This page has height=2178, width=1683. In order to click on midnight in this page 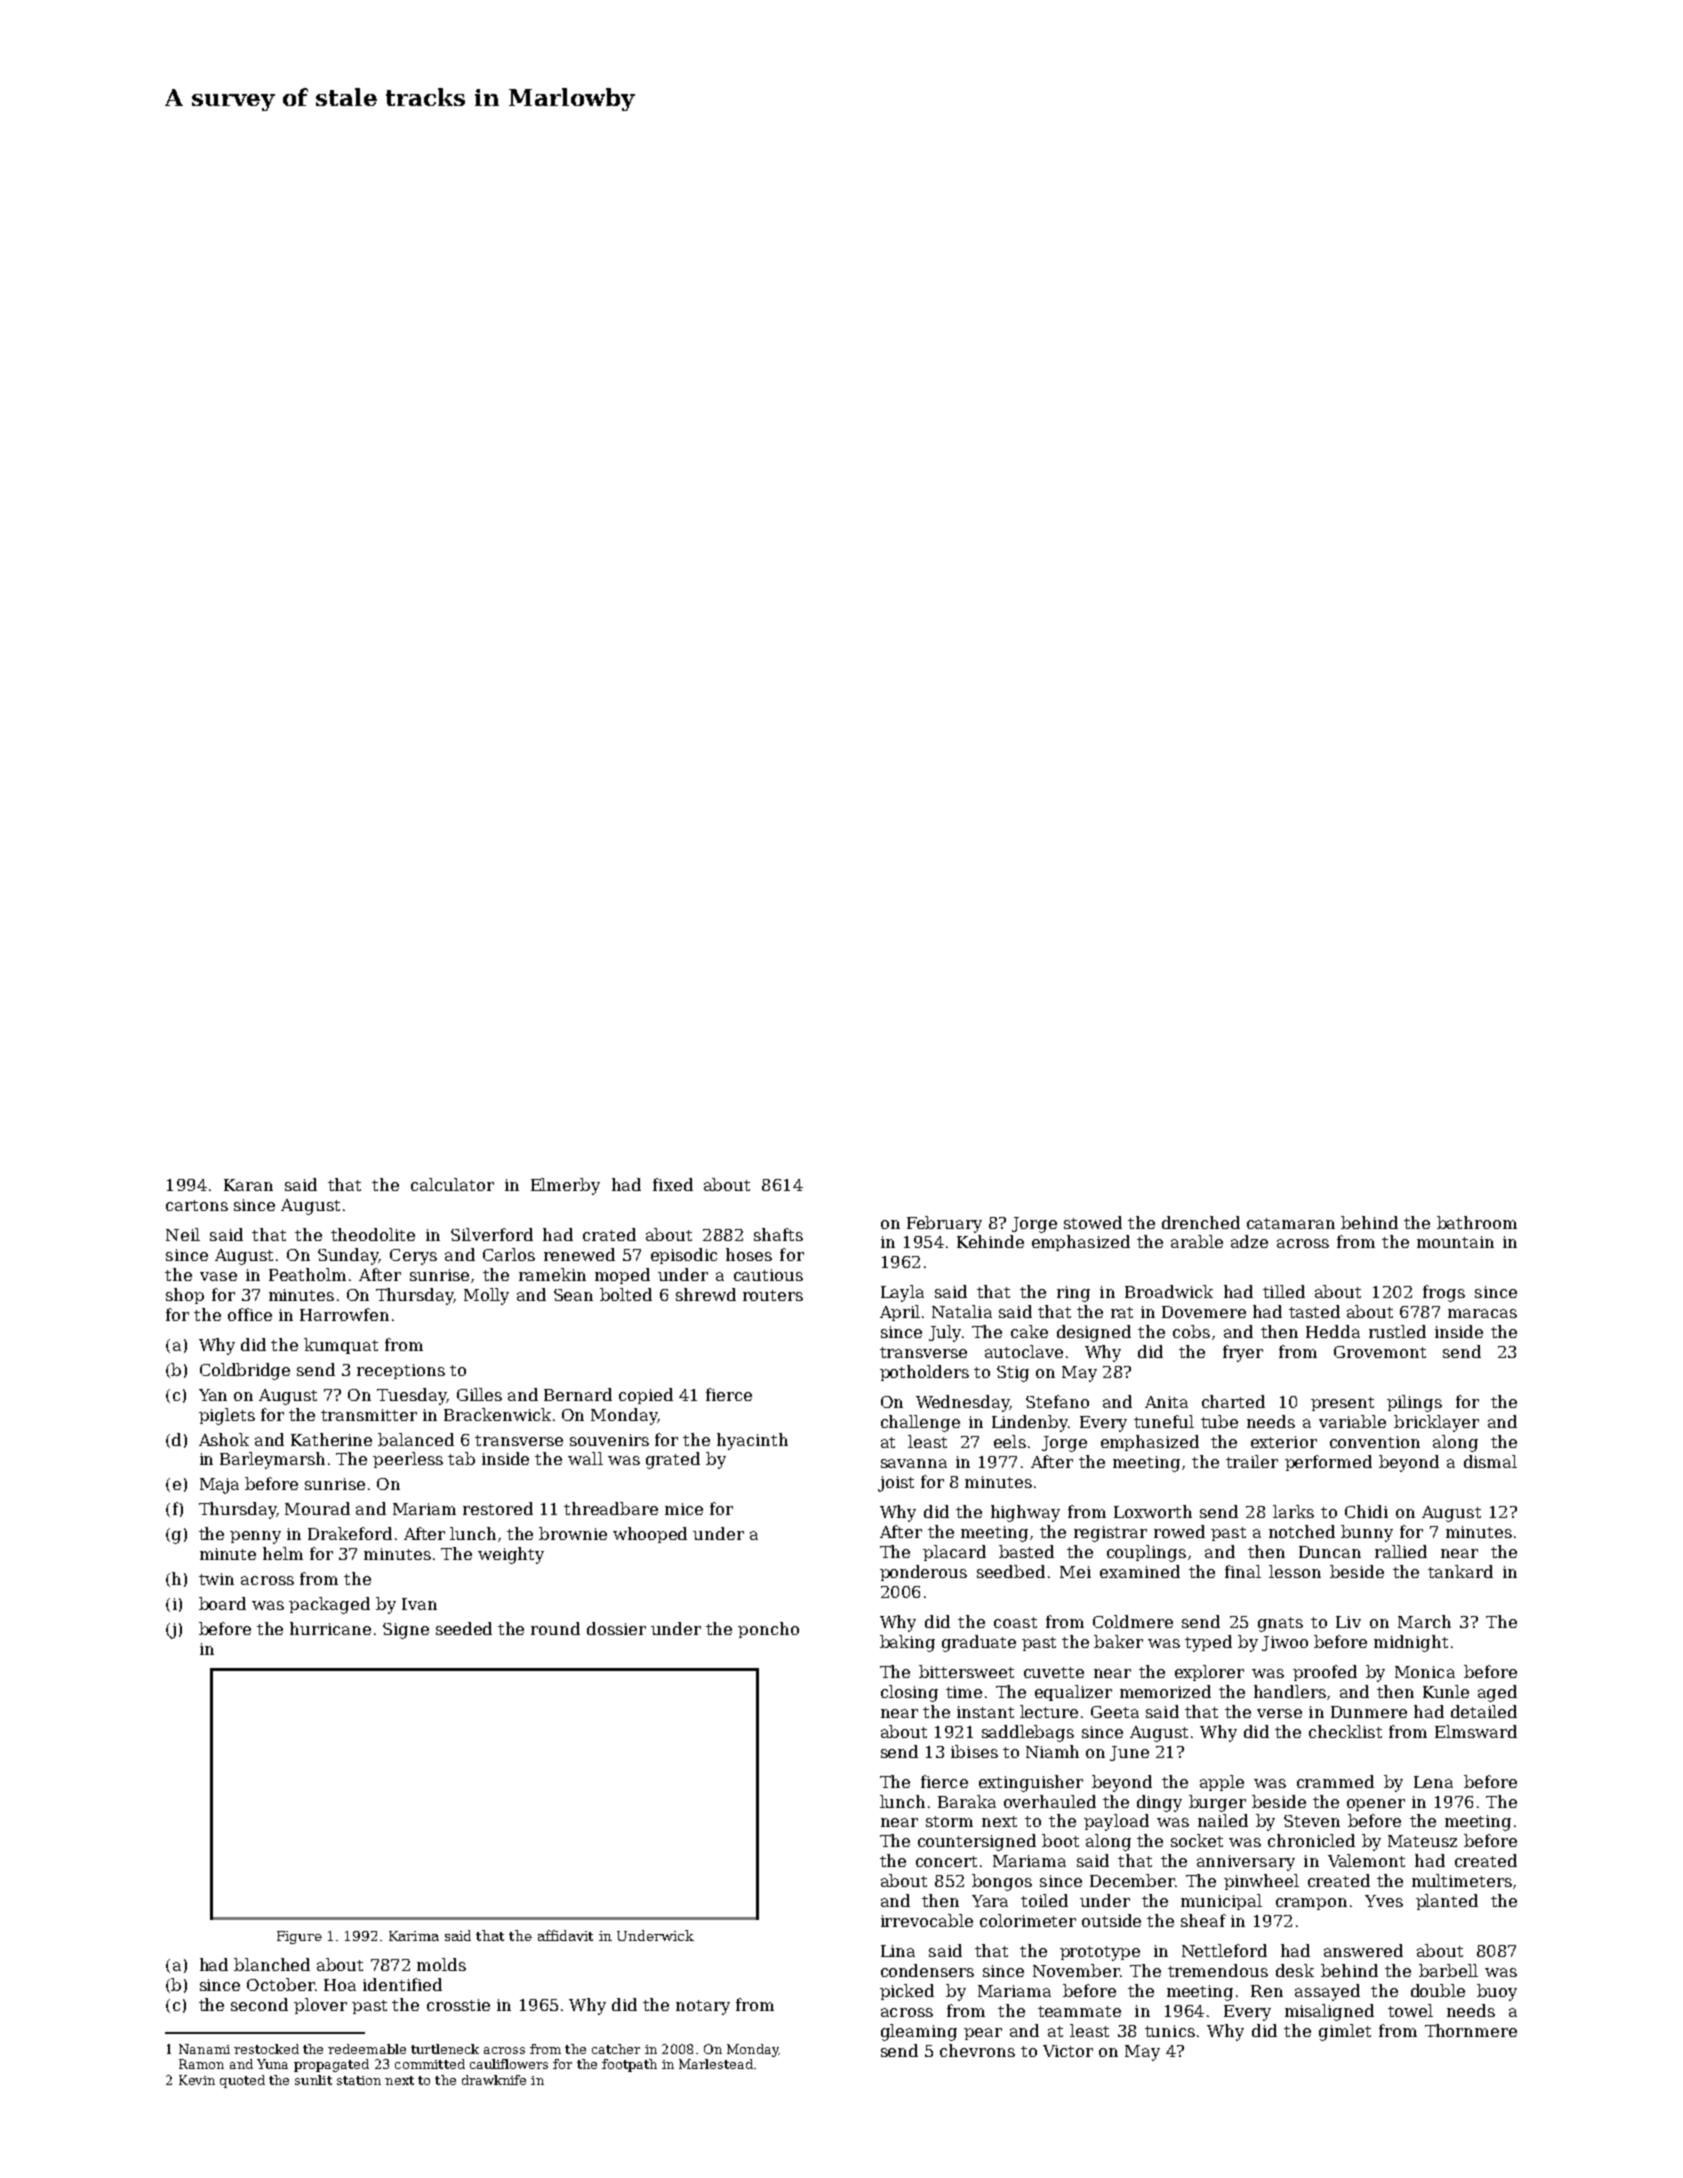, I will do `click(1411, 1643)`.
